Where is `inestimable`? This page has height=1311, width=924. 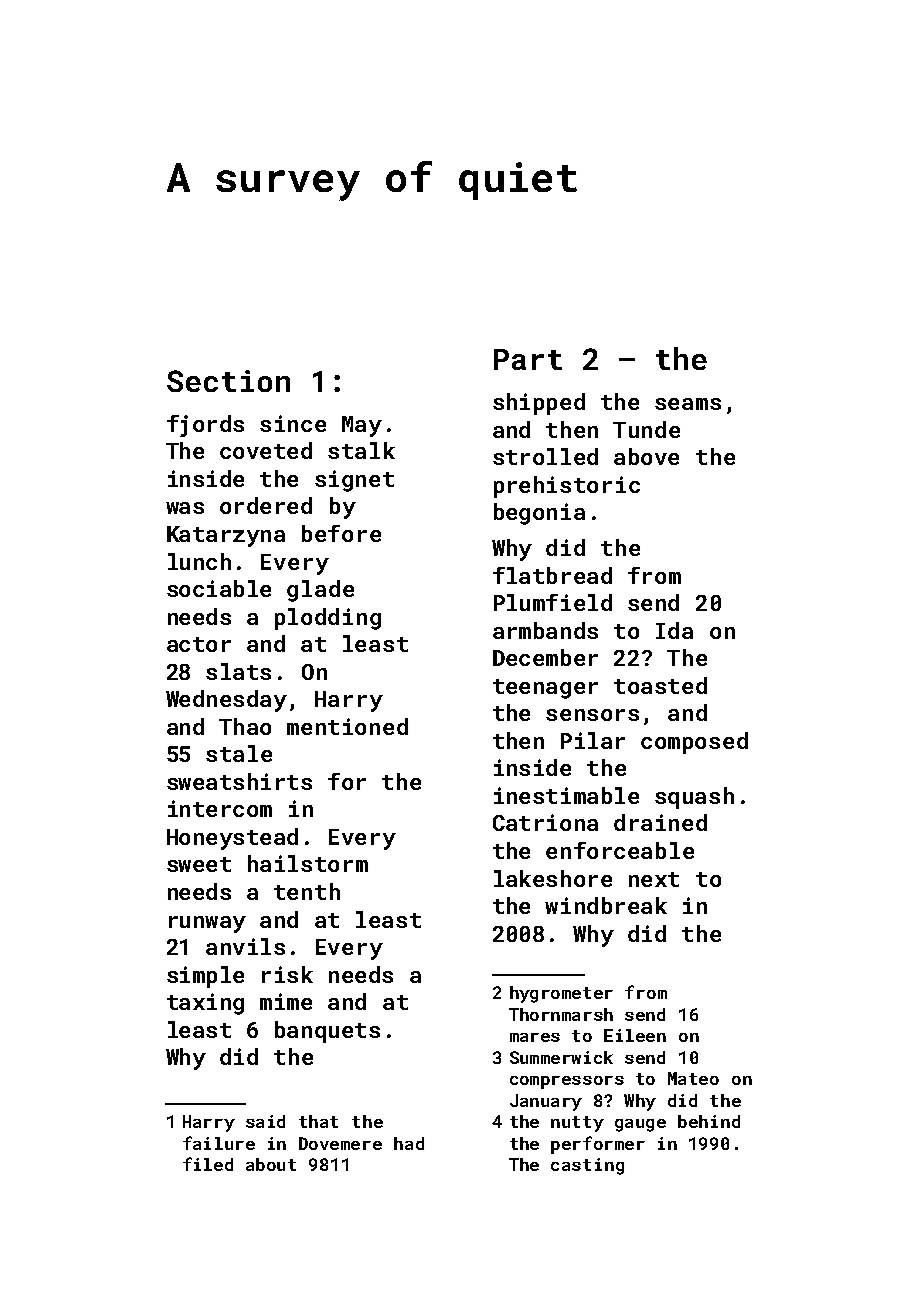
inestimable is located at coordinates (566, 795).
